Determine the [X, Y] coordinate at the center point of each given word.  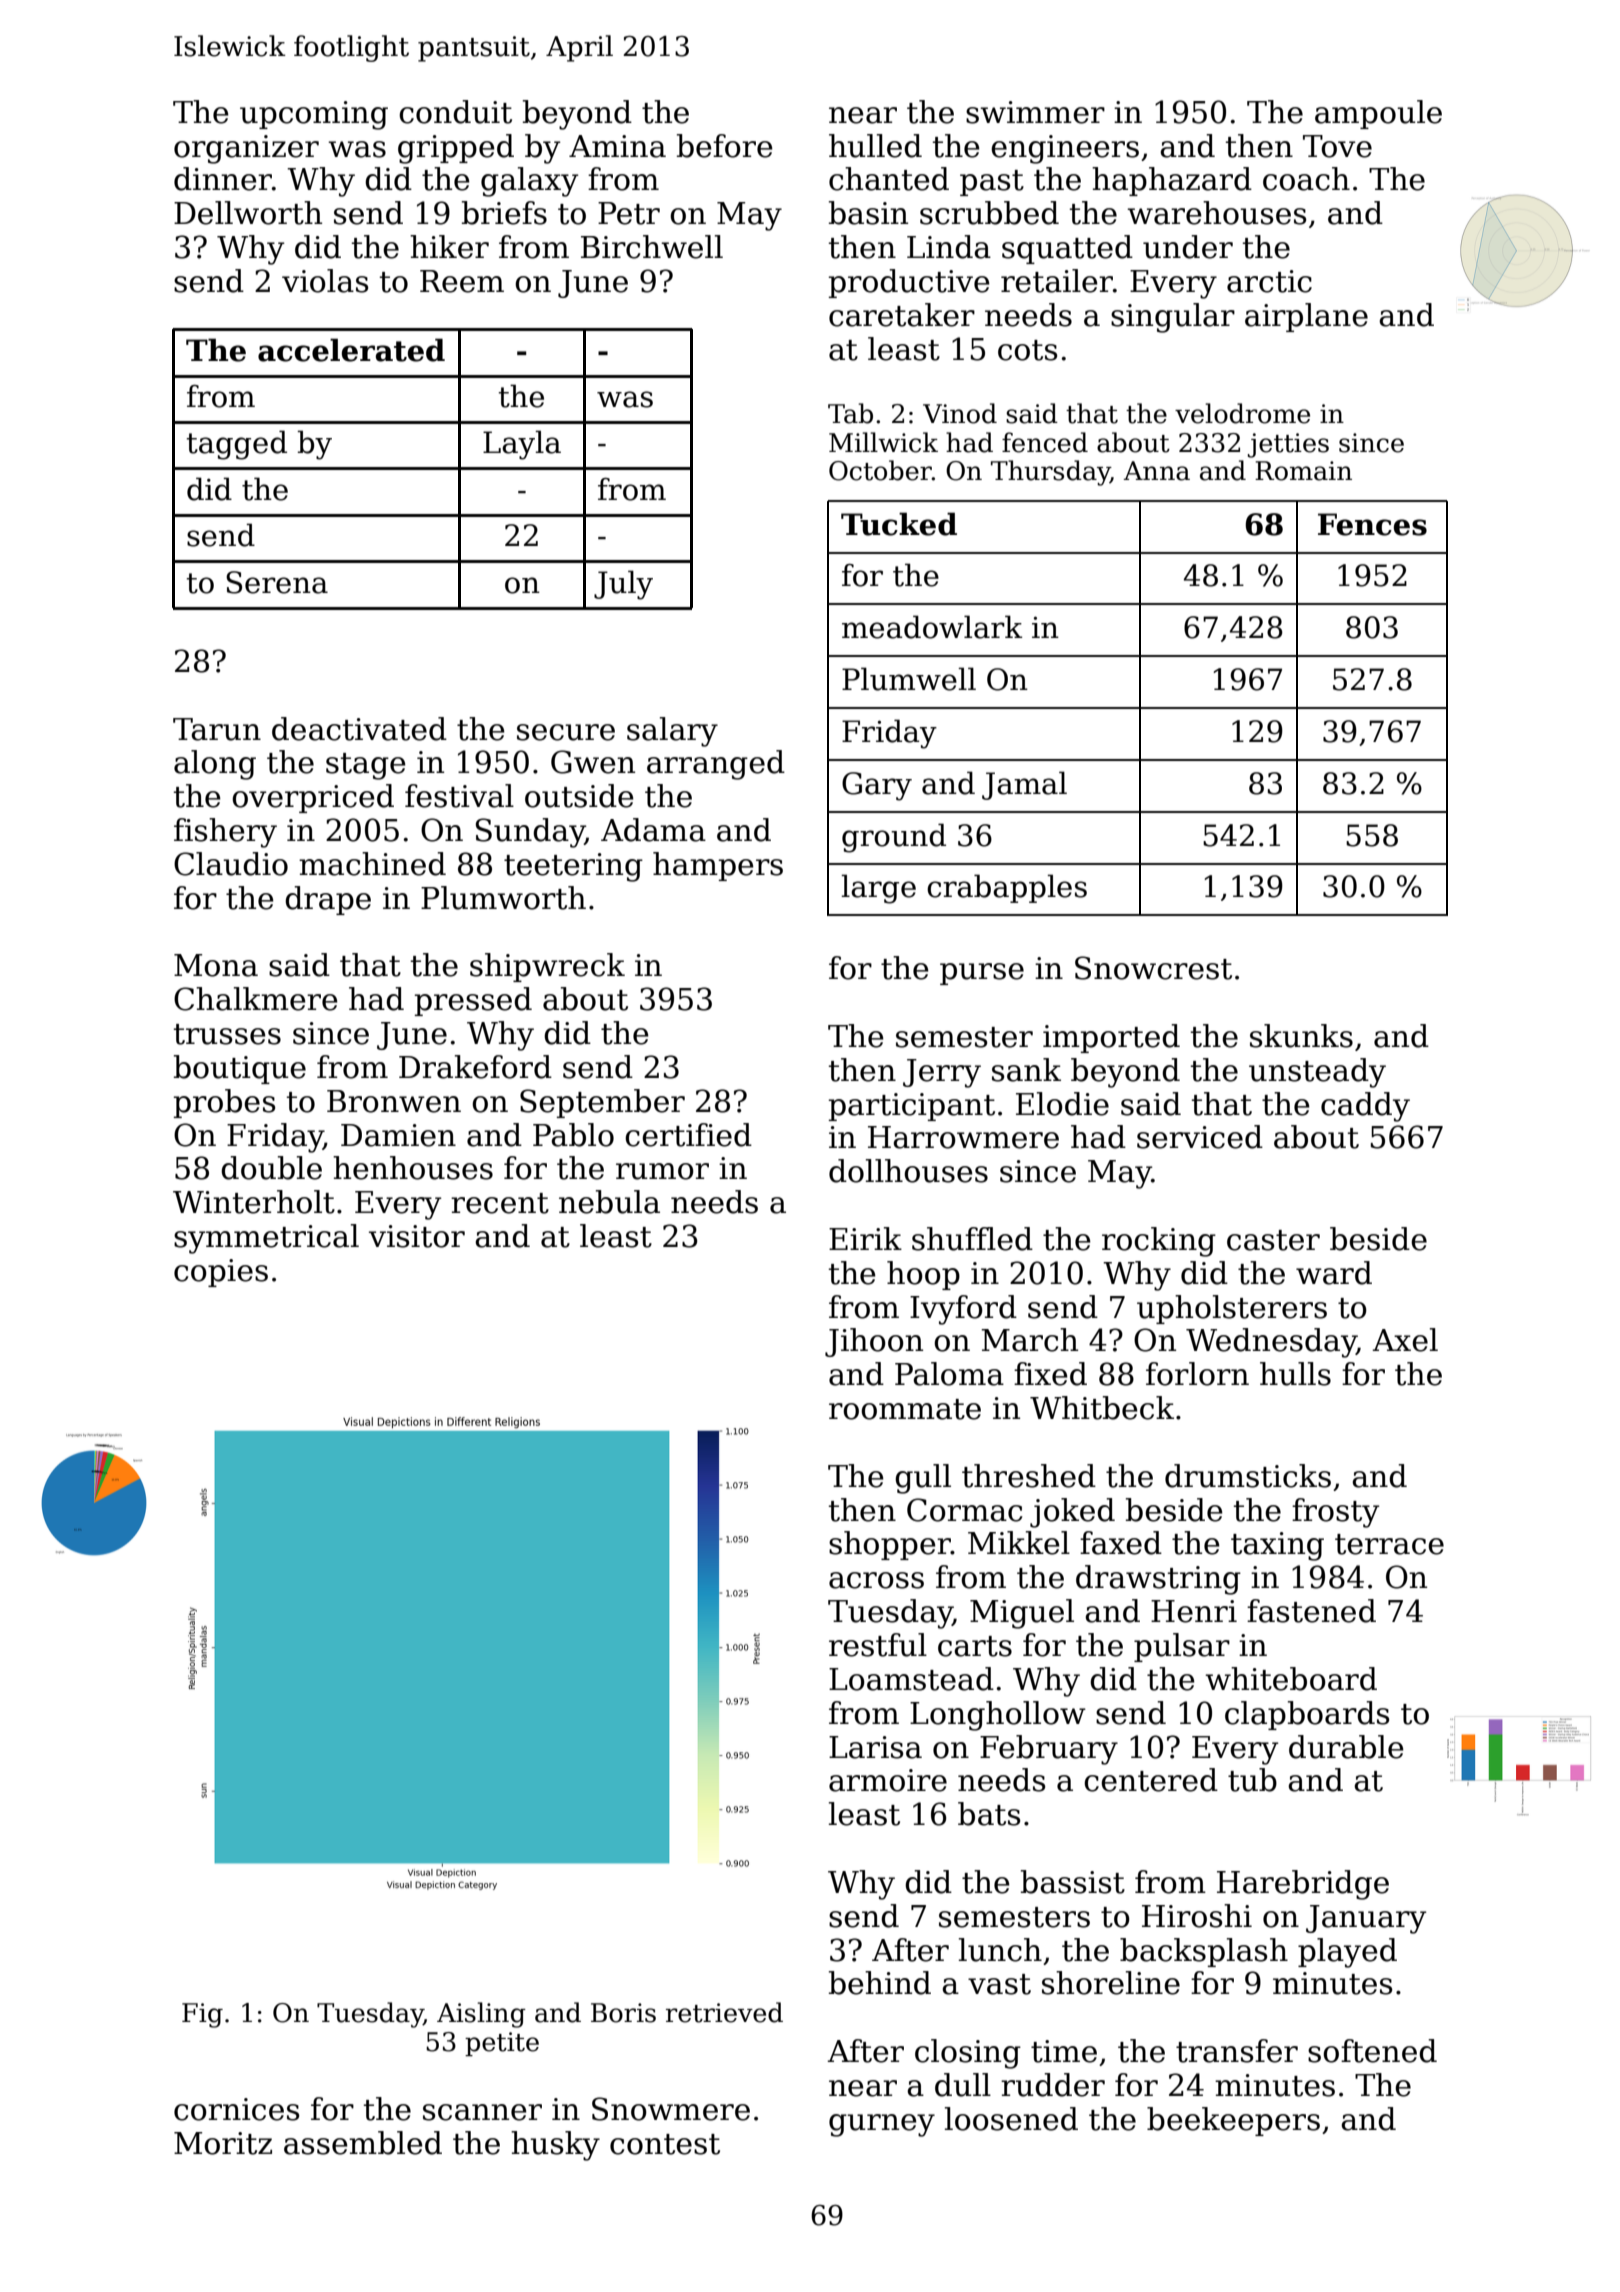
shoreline [1111, 1983]
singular [1173, 318]
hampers [718, 866]
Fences [1372, 524]
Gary [877, 786]
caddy [1365, 1107]
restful [878, 1645]
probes [224, 1103]
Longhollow [998, 1716]
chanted [889, 179]
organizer [246, 149]
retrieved [724, 2012]
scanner [482, 2112]
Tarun [217, 729]
